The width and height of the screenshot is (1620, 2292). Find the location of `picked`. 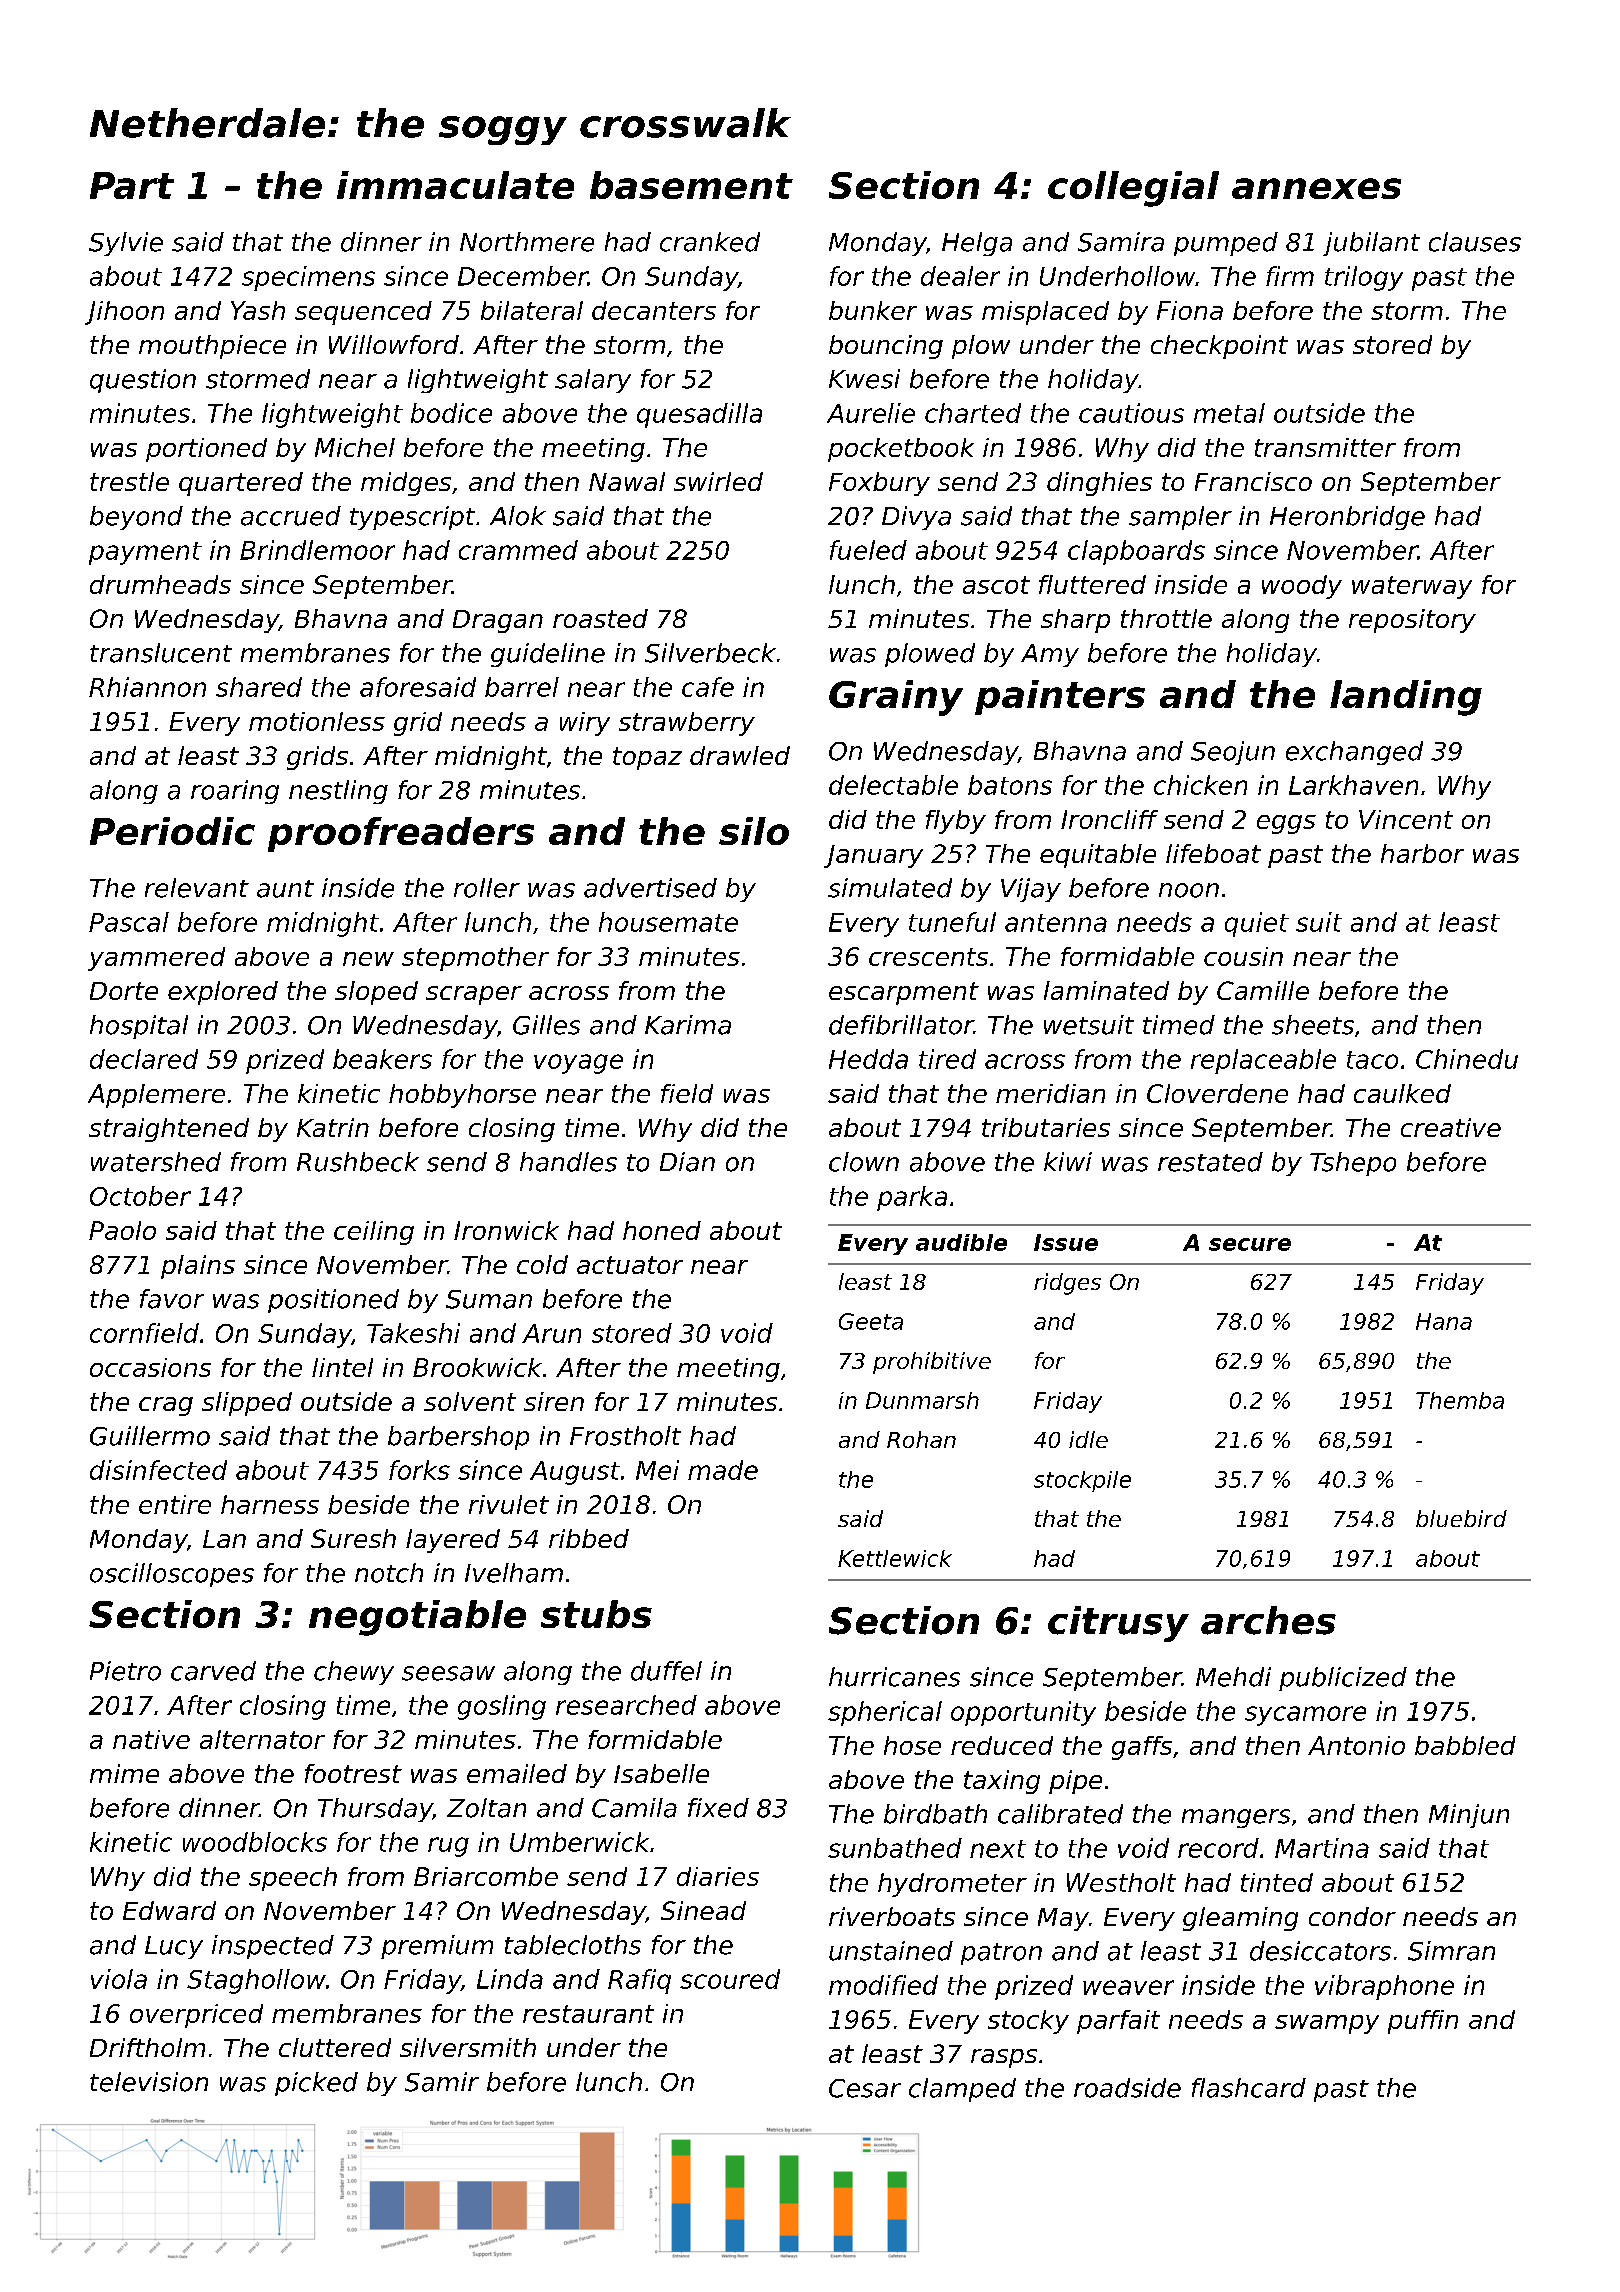

picked is located at coordinates (316, 2084).
